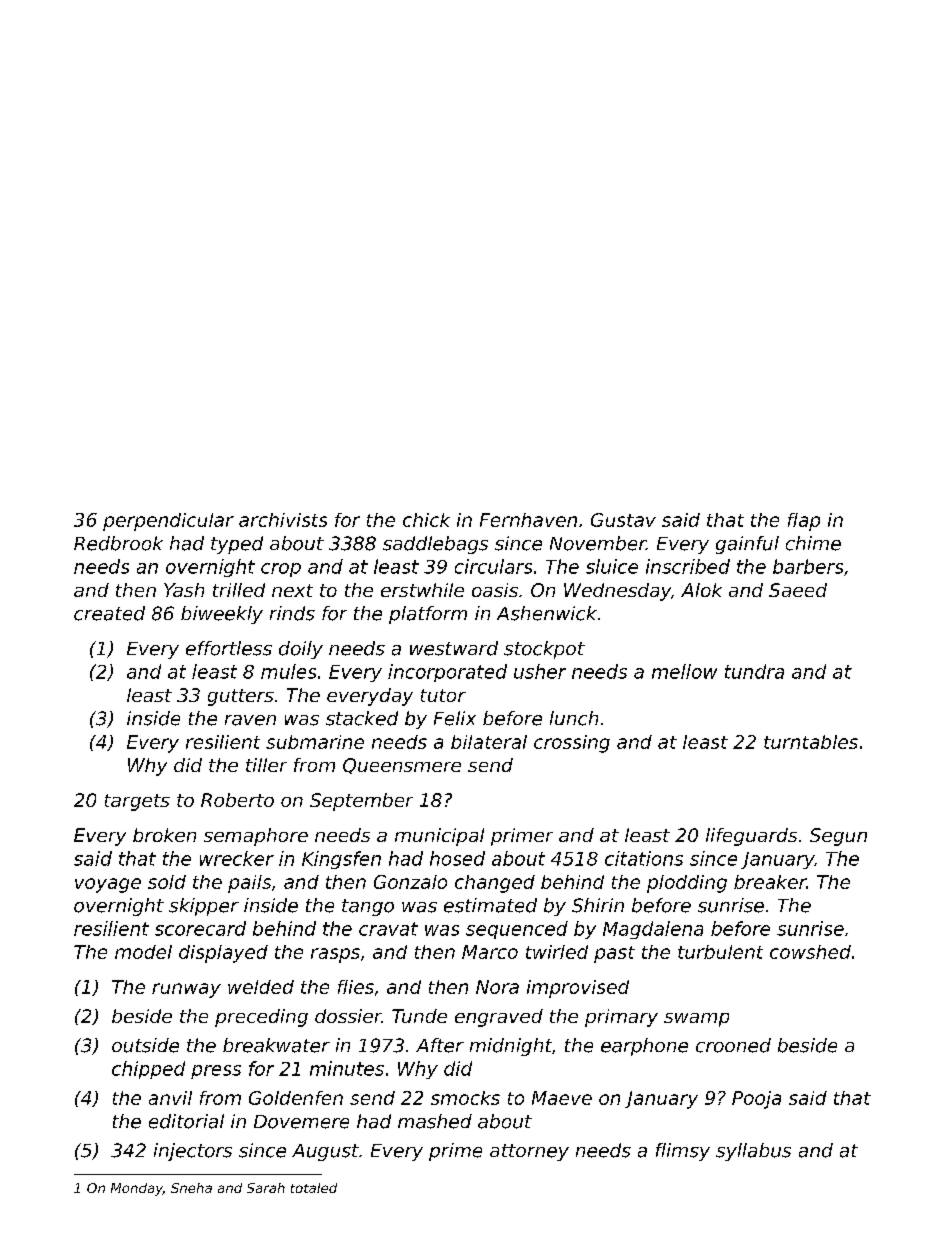  Describe the element at coordinates (493, 566) in the screenshot. I see `circulars` at that location.
